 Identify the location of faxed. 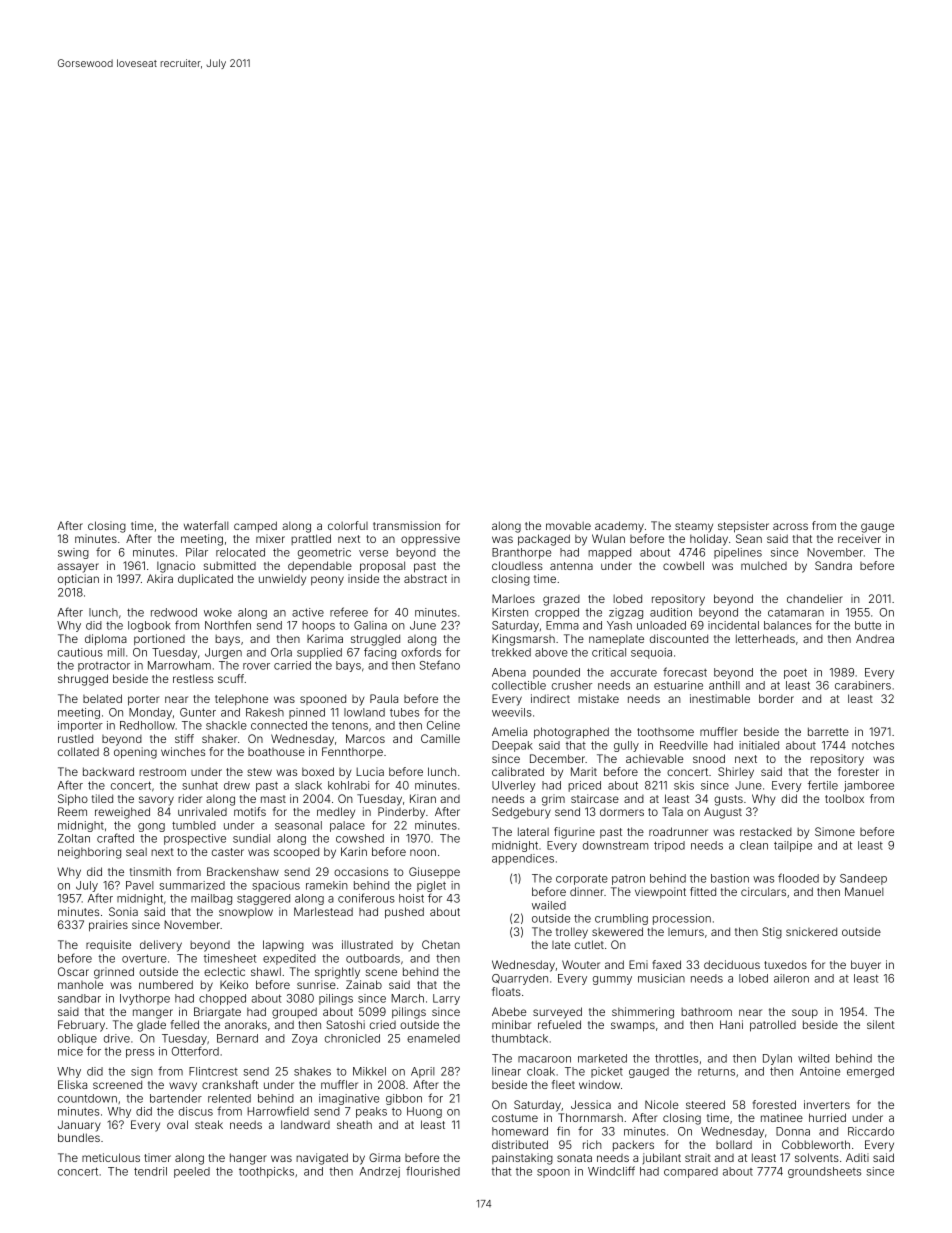
(666, 964).
